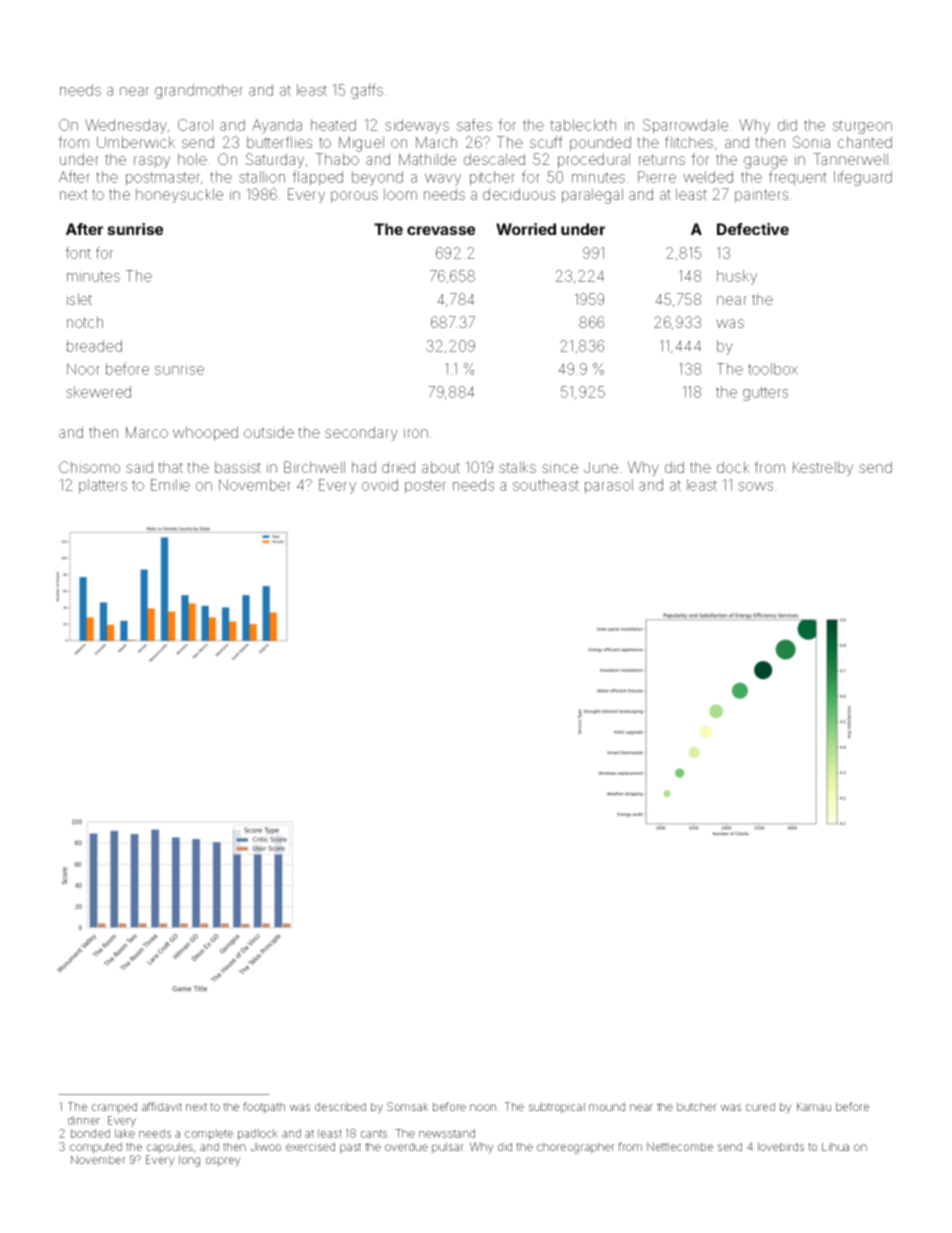 The width and height of the document is (952, 1233). What do you see at coordinates (863, 178) in the document?
I see `lifeguard` at bounding box center [863, 178].
